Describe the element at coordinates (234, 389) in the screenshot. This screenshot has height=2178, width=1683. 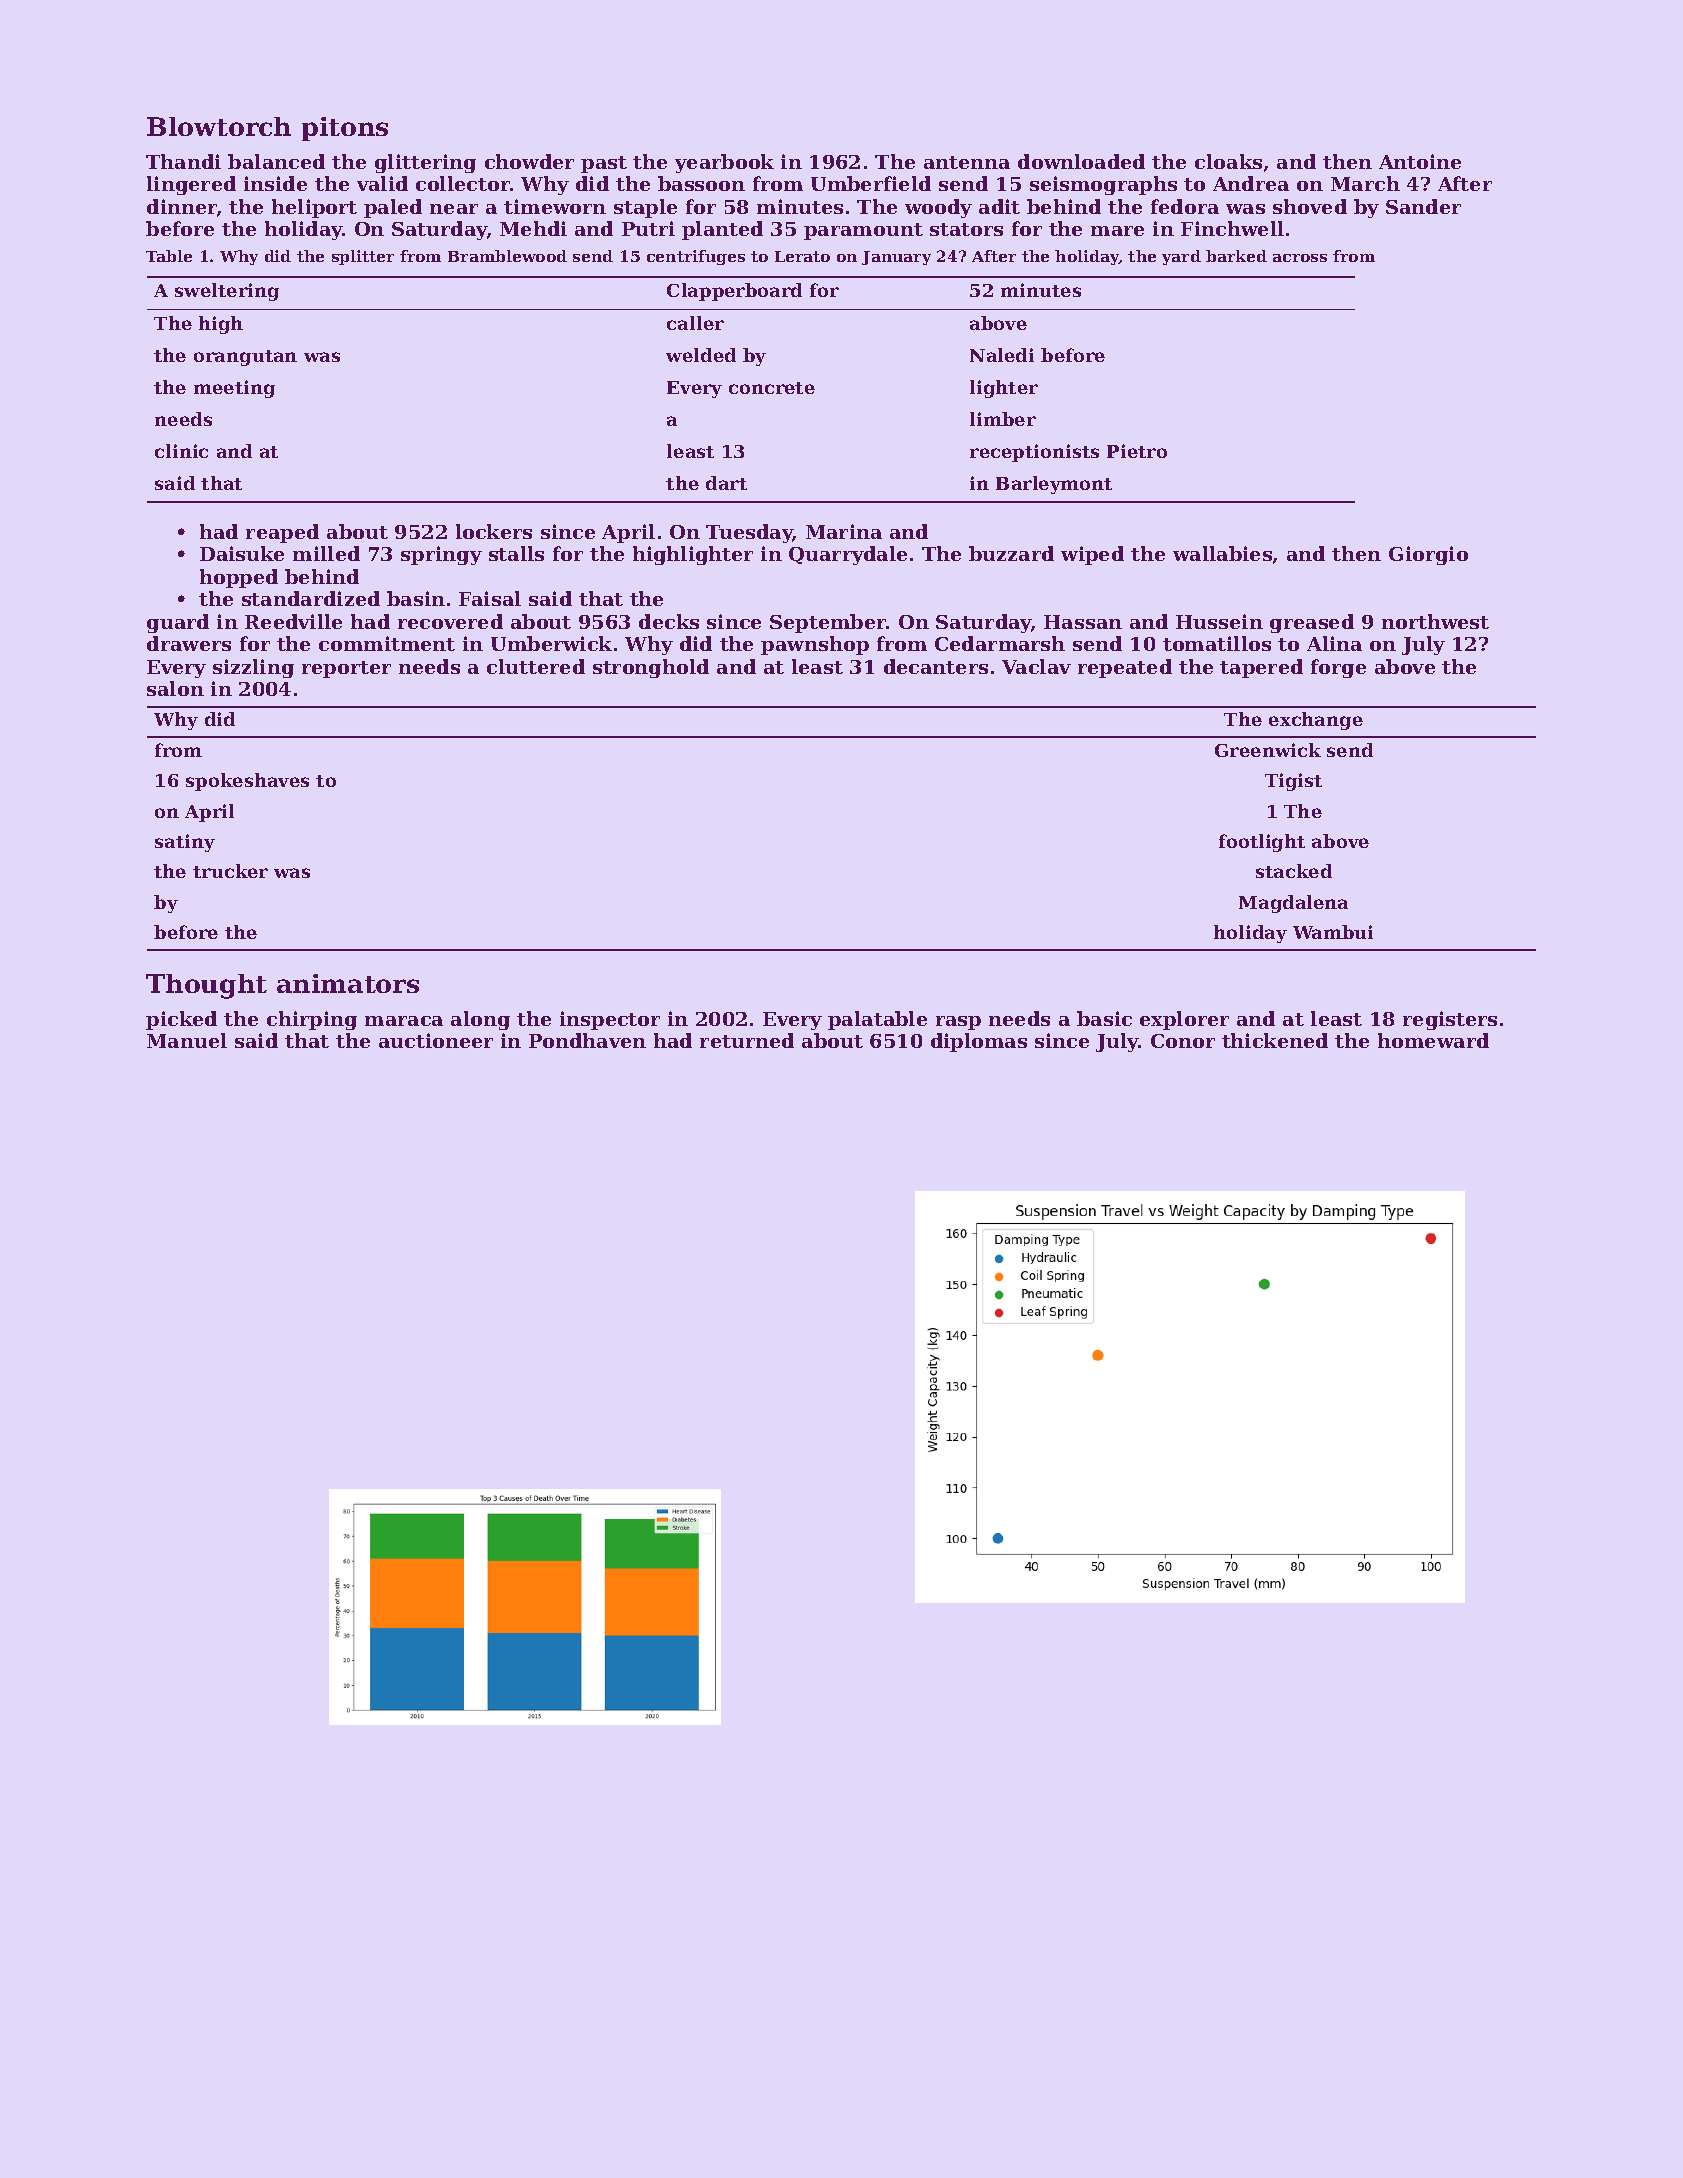
I see `meeting` at that location.
